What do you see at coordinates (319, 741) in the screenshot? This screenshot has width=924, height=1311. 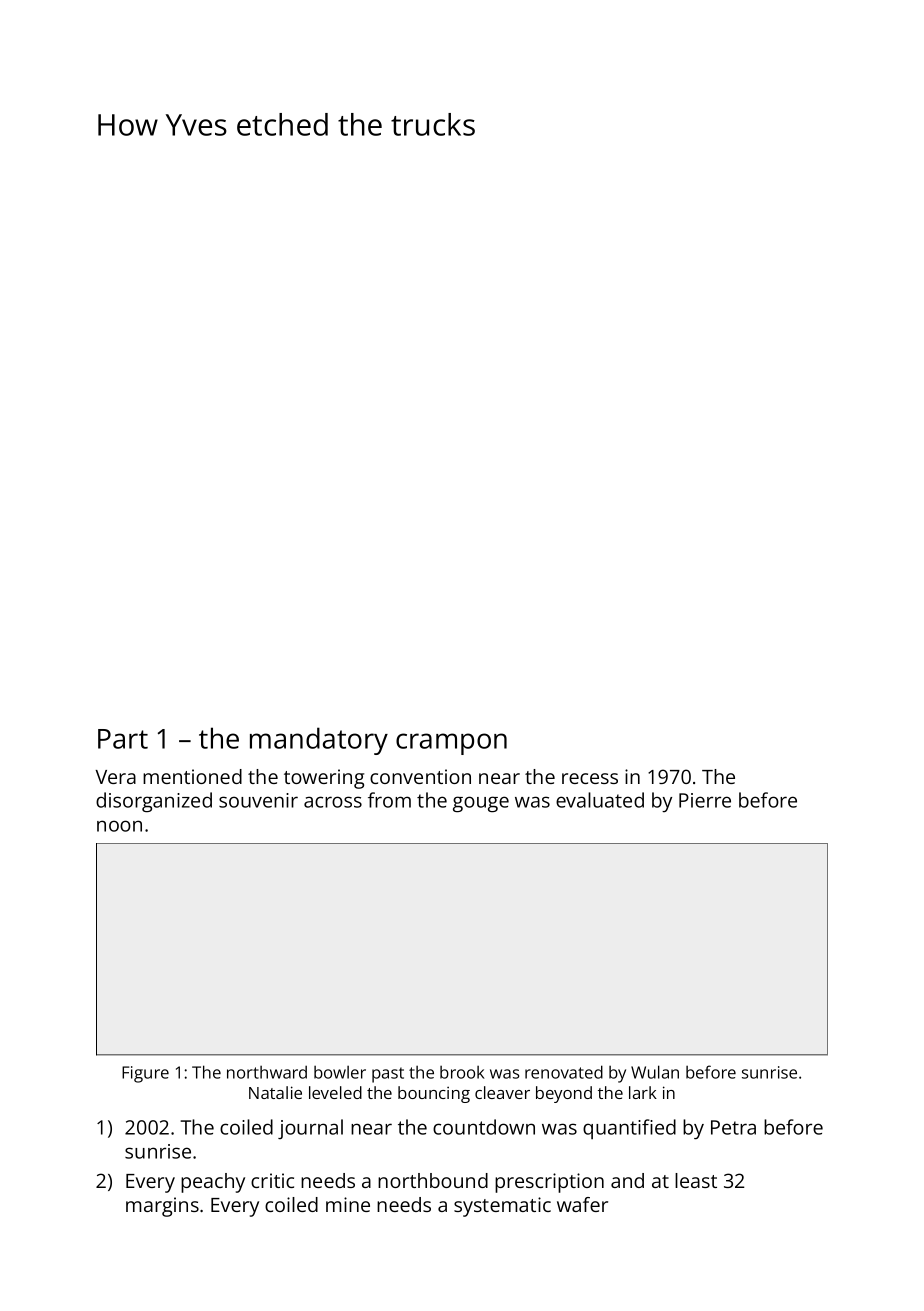 I see `mandatory` at bounding box center [319, 741].
